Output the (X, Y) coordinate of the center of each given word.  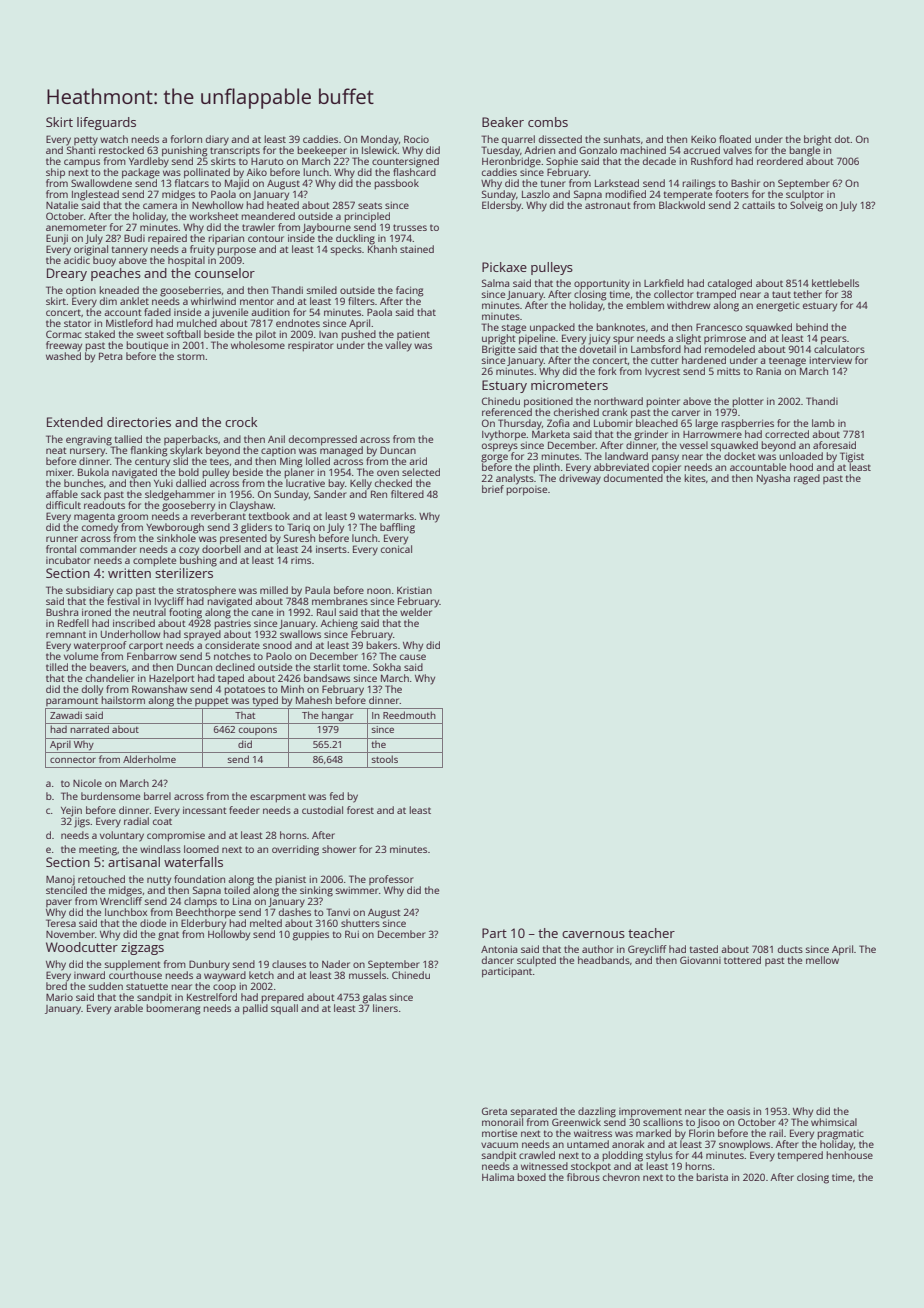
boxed (532, 1177)
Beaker (503, 122)
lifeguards (106, 123)
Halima (498, 1177)
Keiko (703, 139)
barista (712, 1177)
